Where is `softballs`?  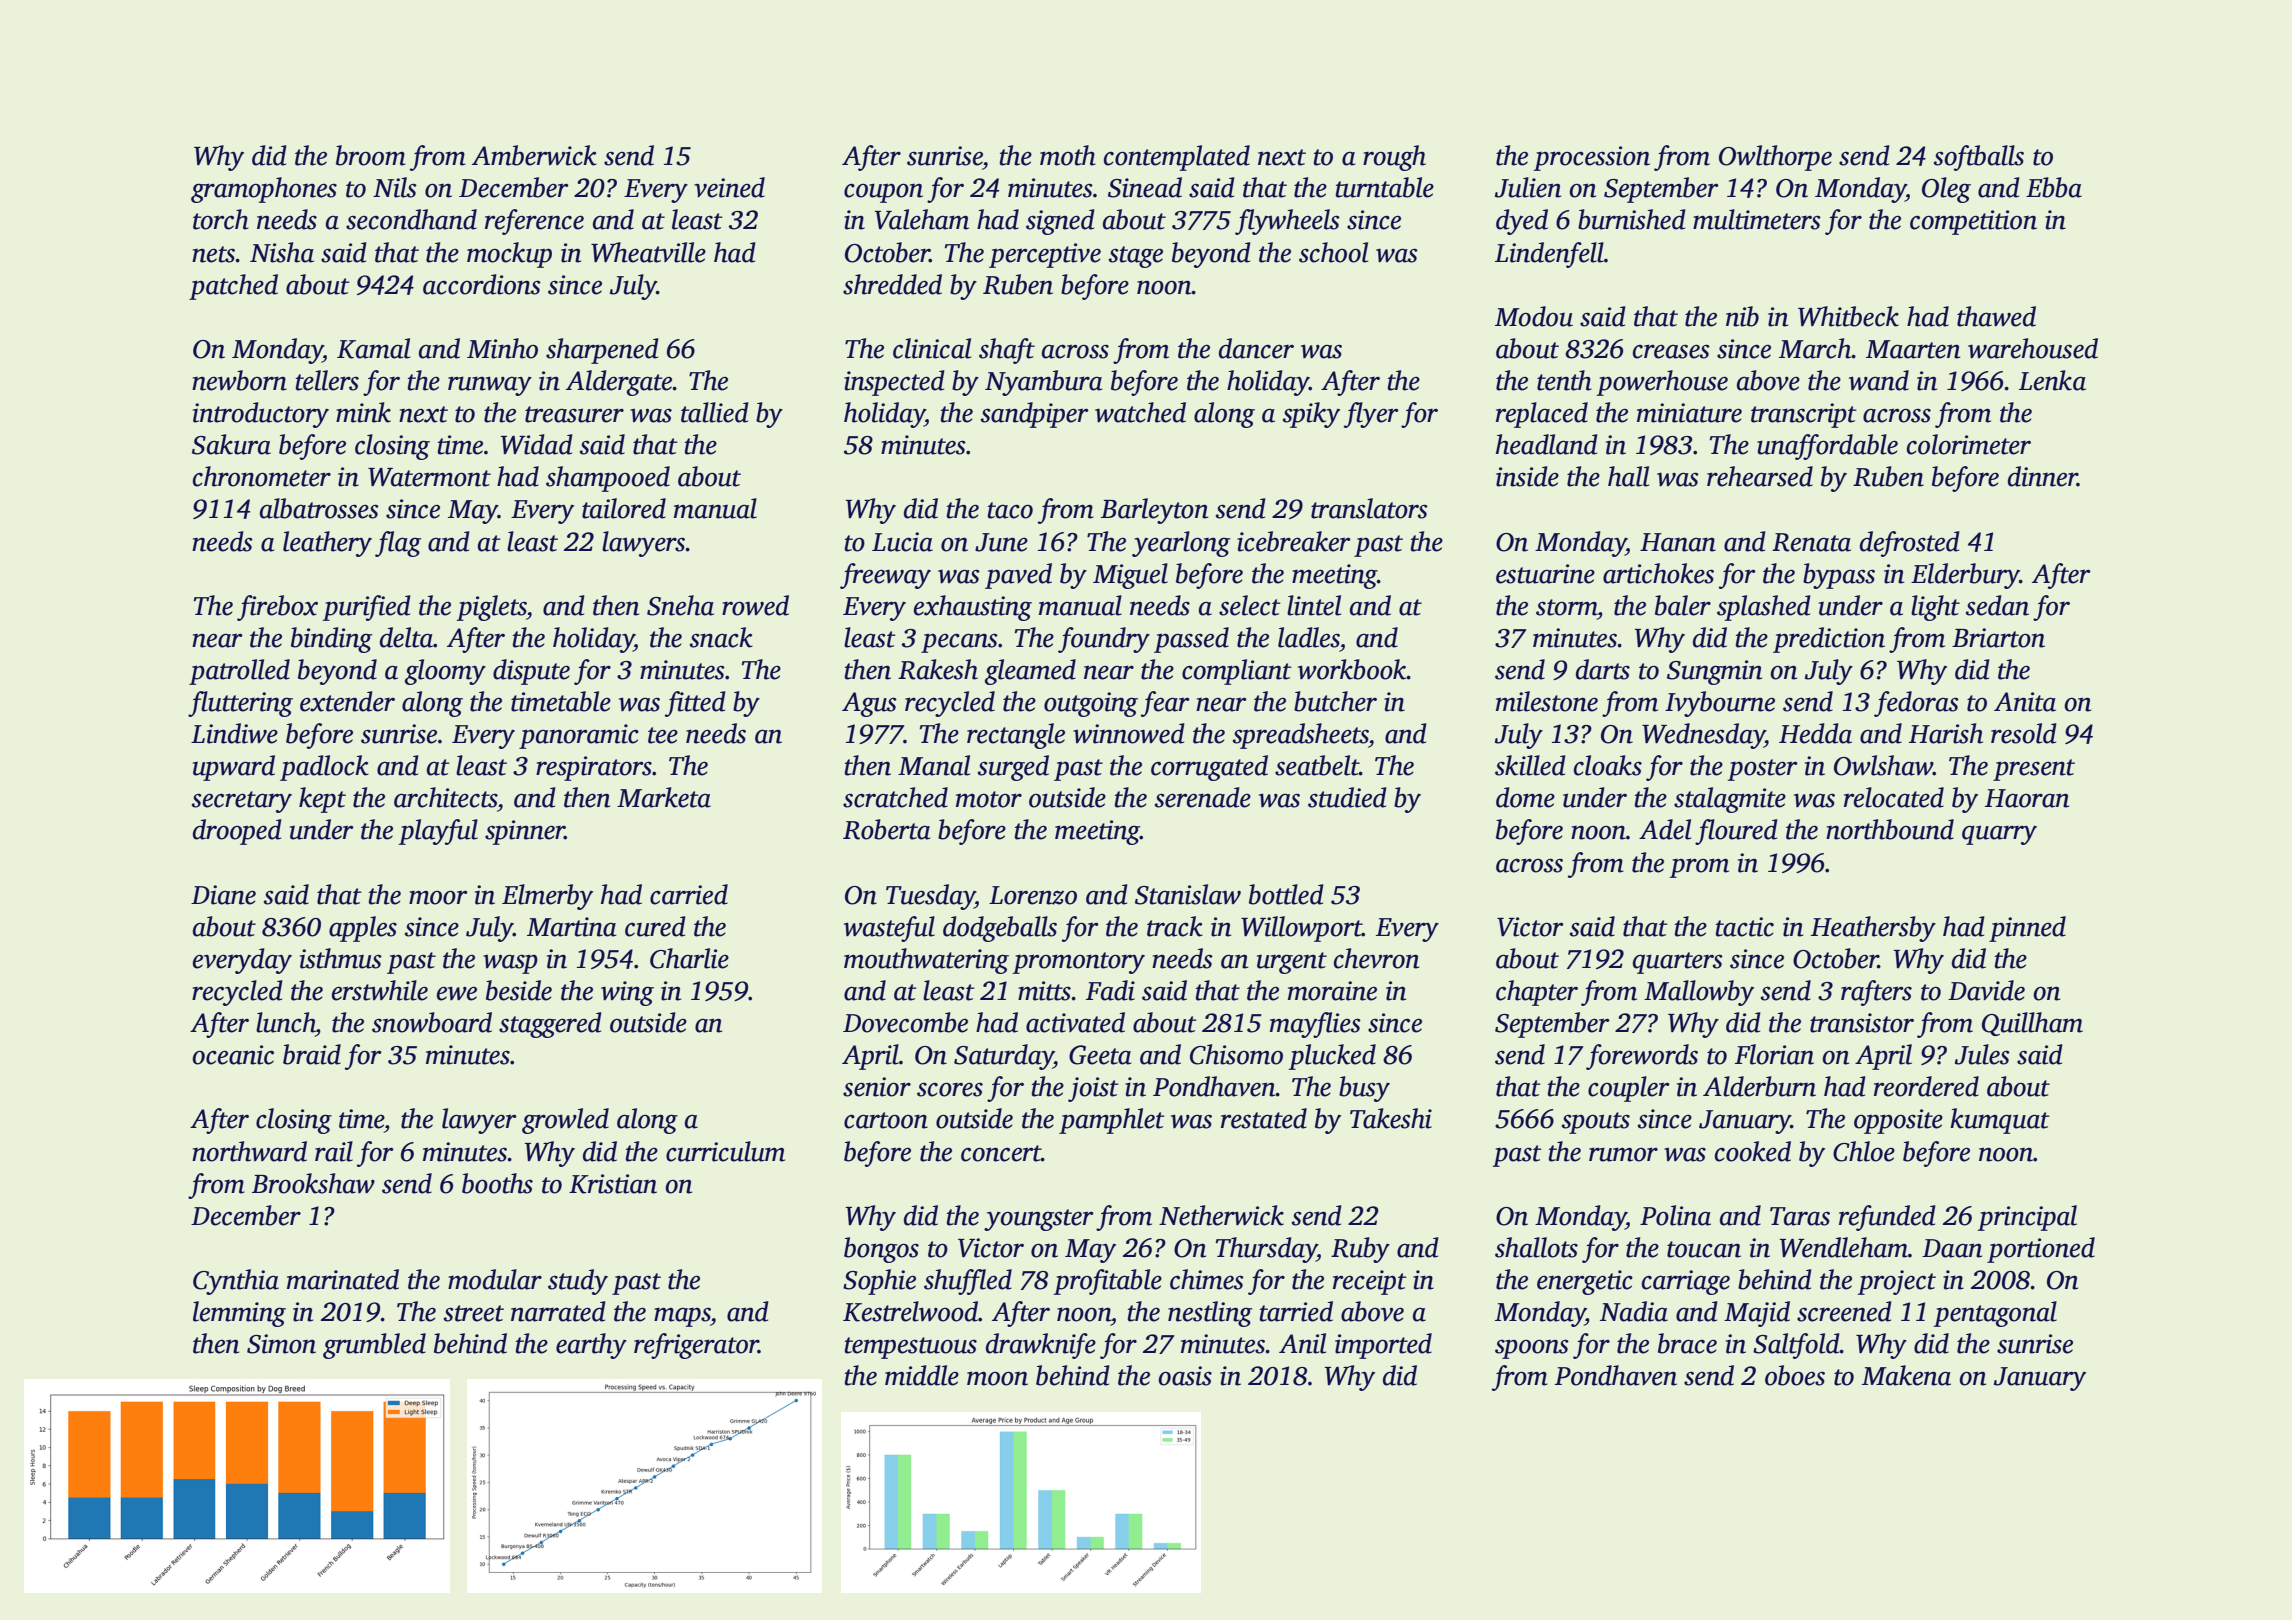 softballs is located at coordinates (1979, 158).
